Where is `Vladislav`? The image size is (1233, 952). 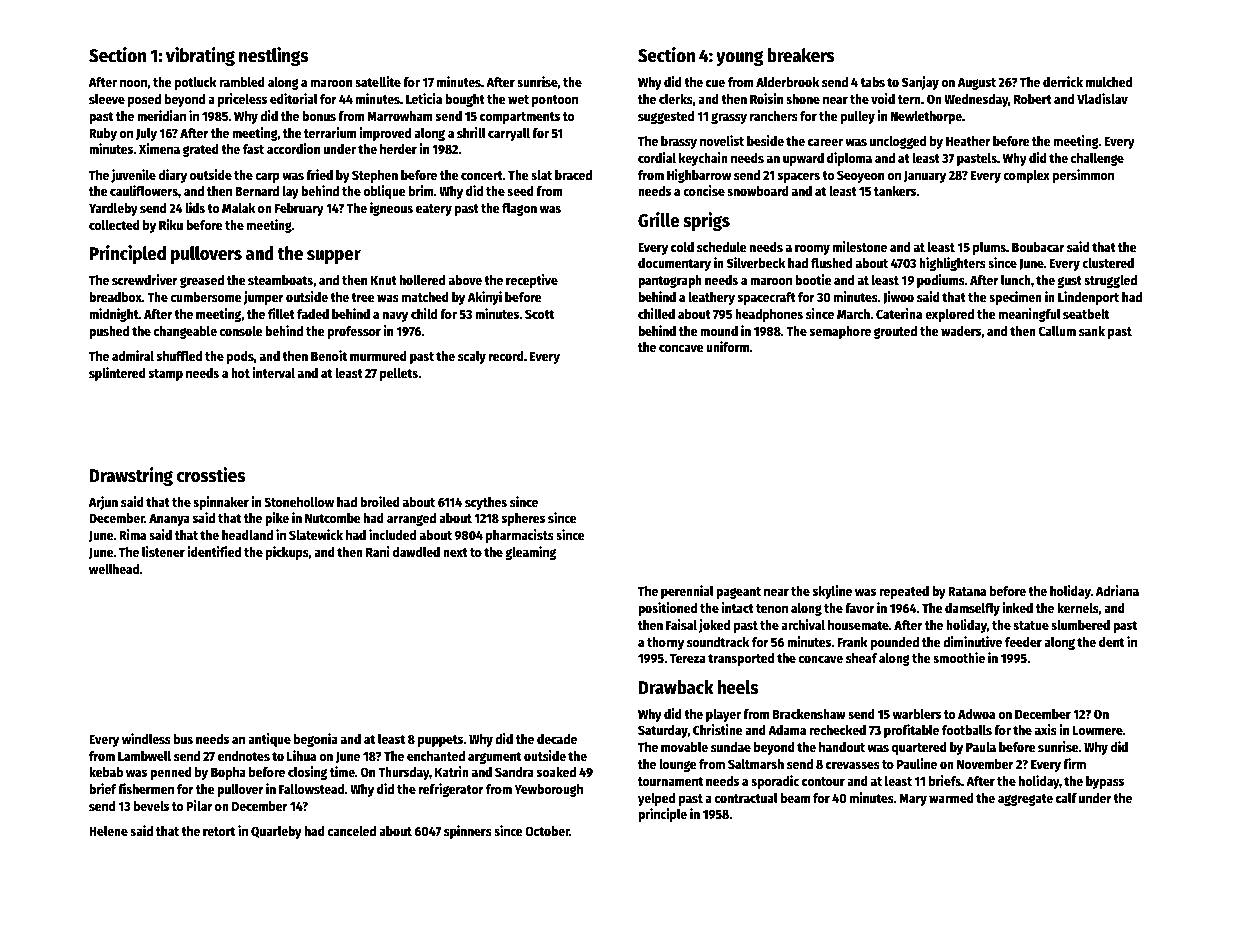
Vladislav is located at coordinates (1102, 98).
